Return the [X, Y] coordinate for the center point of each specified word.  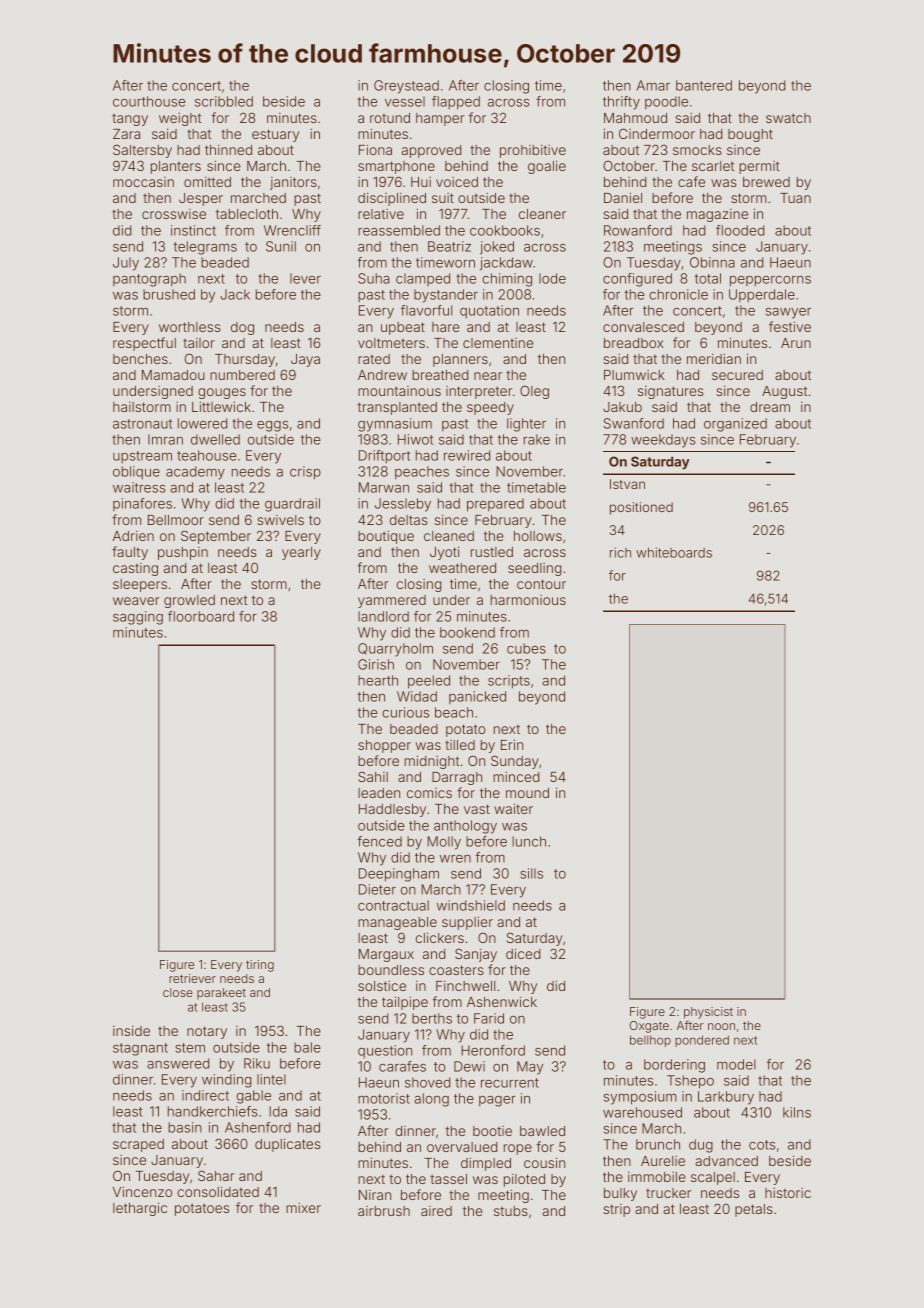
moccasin [143, 182]
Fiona [375, 149]
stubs [511, 1211]
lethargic [140, 1209]
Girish [376, 664]
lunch [529, 841]
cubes [526, 648]
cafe [691, 181]
